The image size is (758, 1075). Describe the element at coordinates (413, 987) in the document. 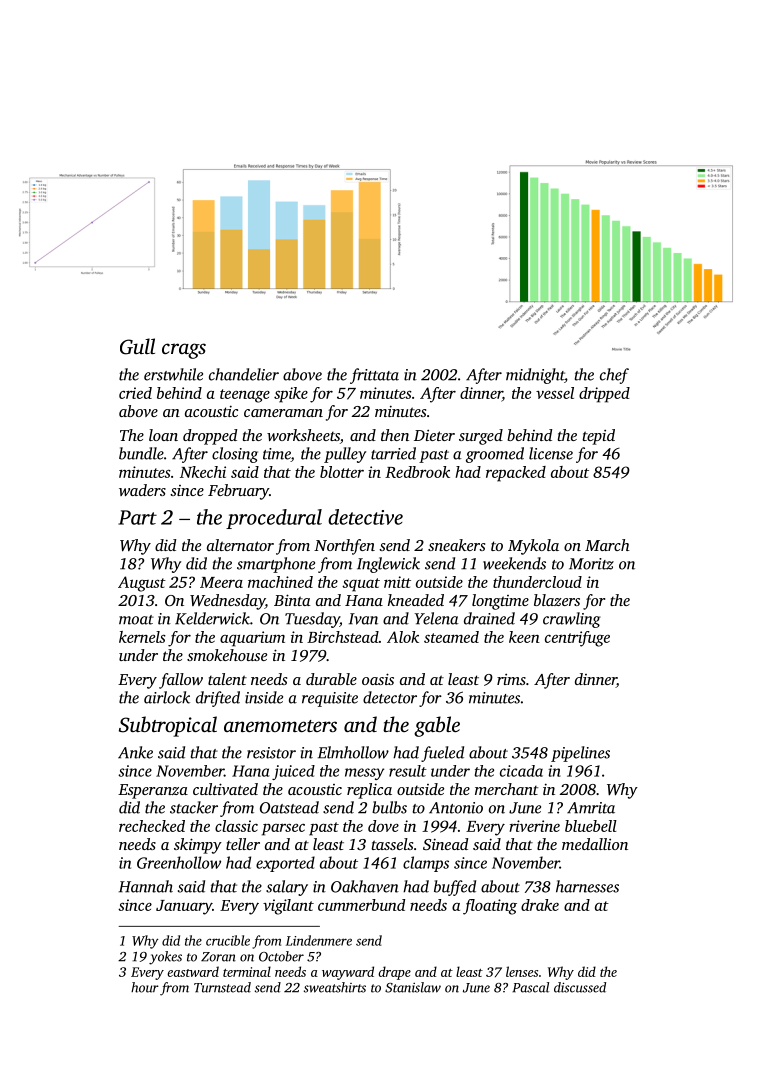

I see `Stanislaw` at that location.
